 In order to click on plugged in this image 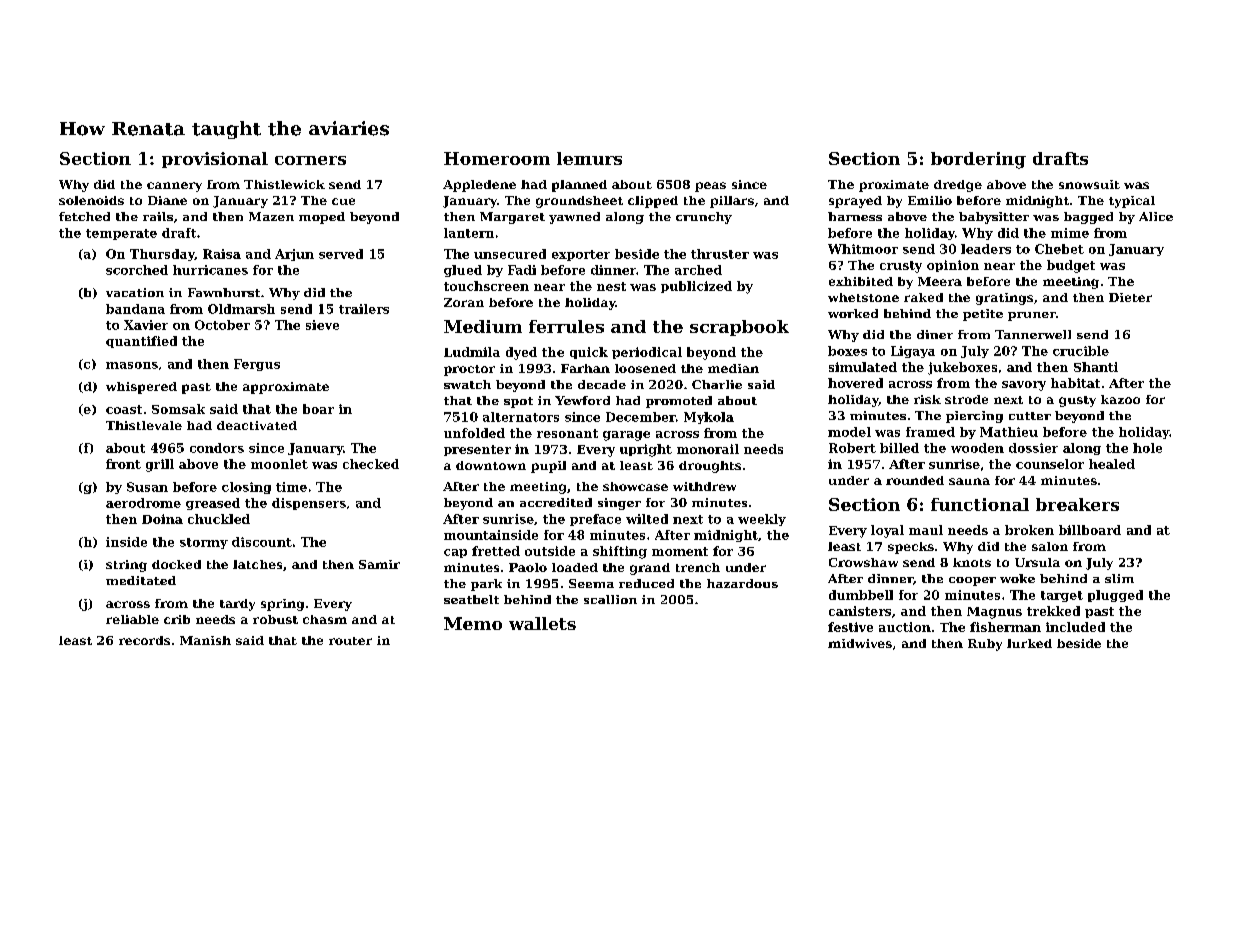, I will do `click(1115, 596)`.
